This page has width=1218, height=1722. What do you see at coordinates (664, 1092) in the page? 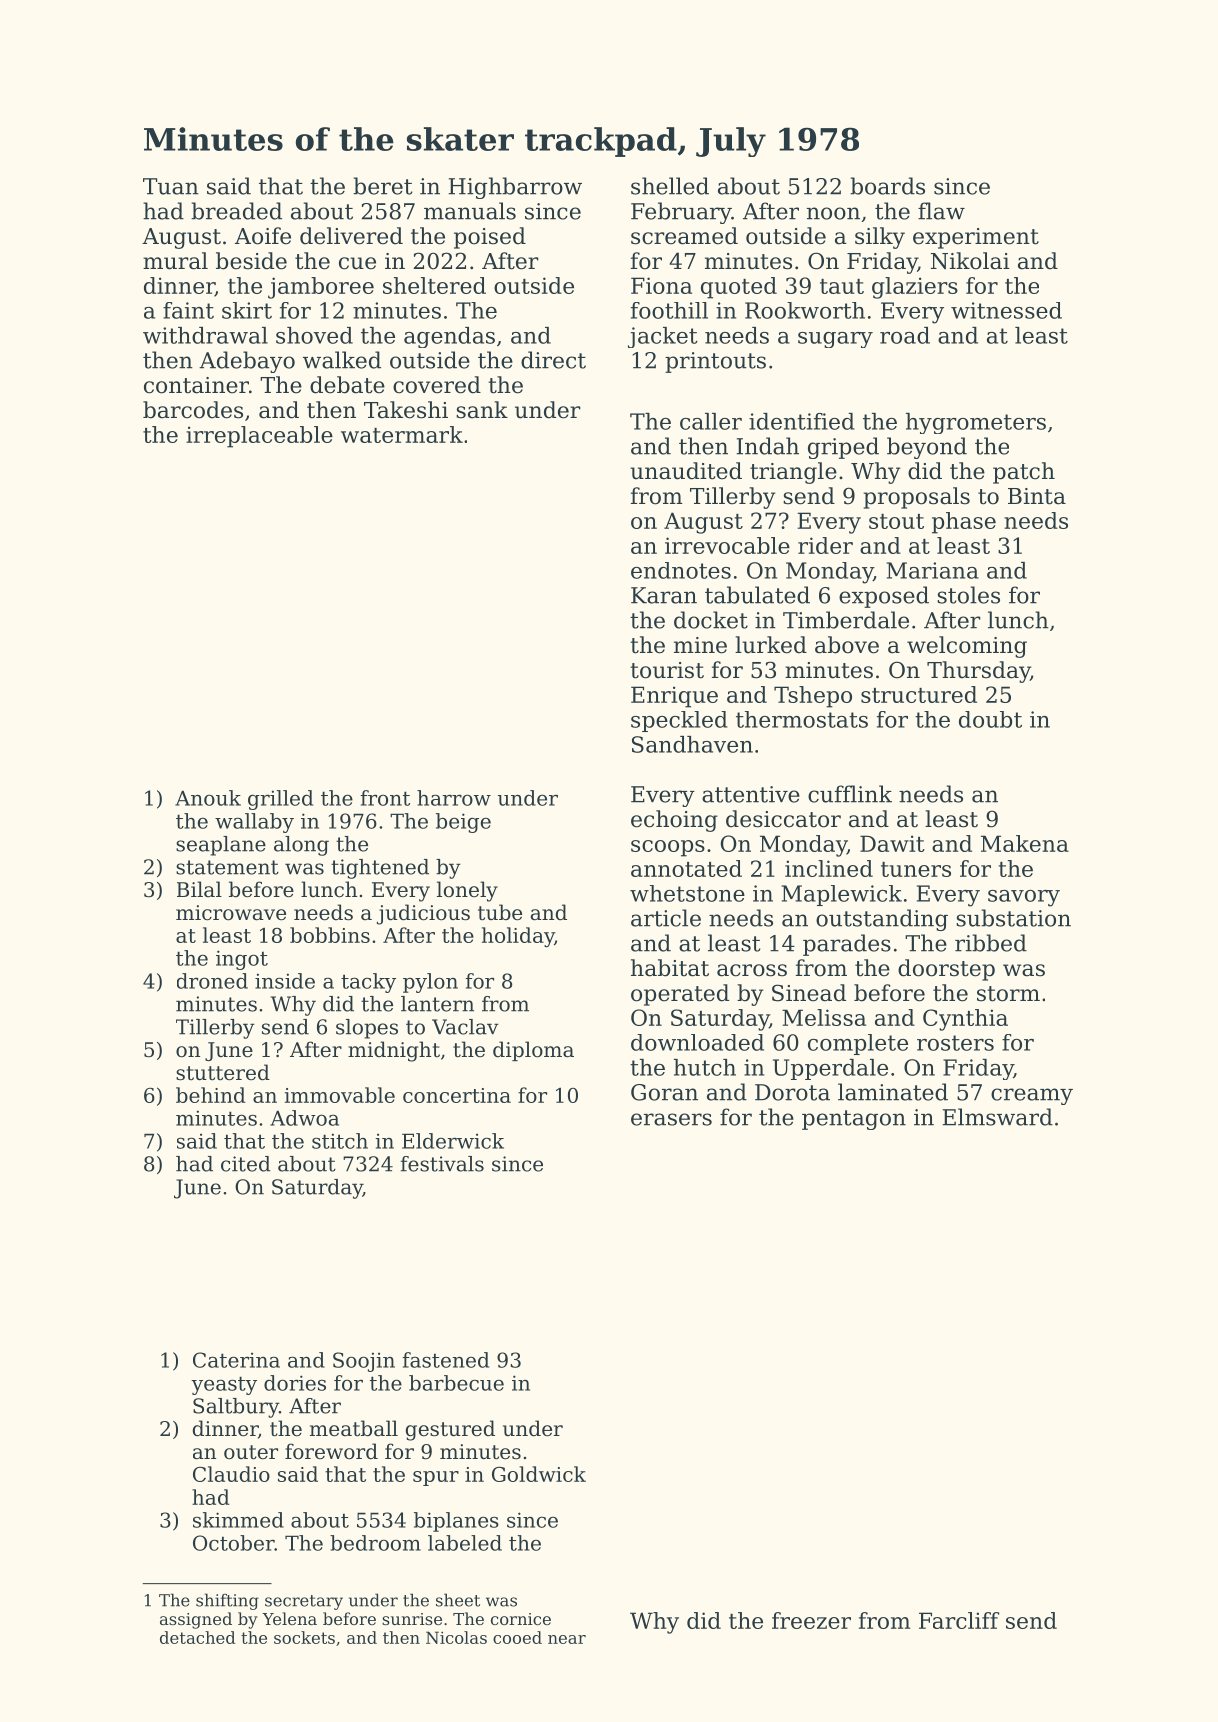
I see `Goran` at bounding box center [664, 1092].
